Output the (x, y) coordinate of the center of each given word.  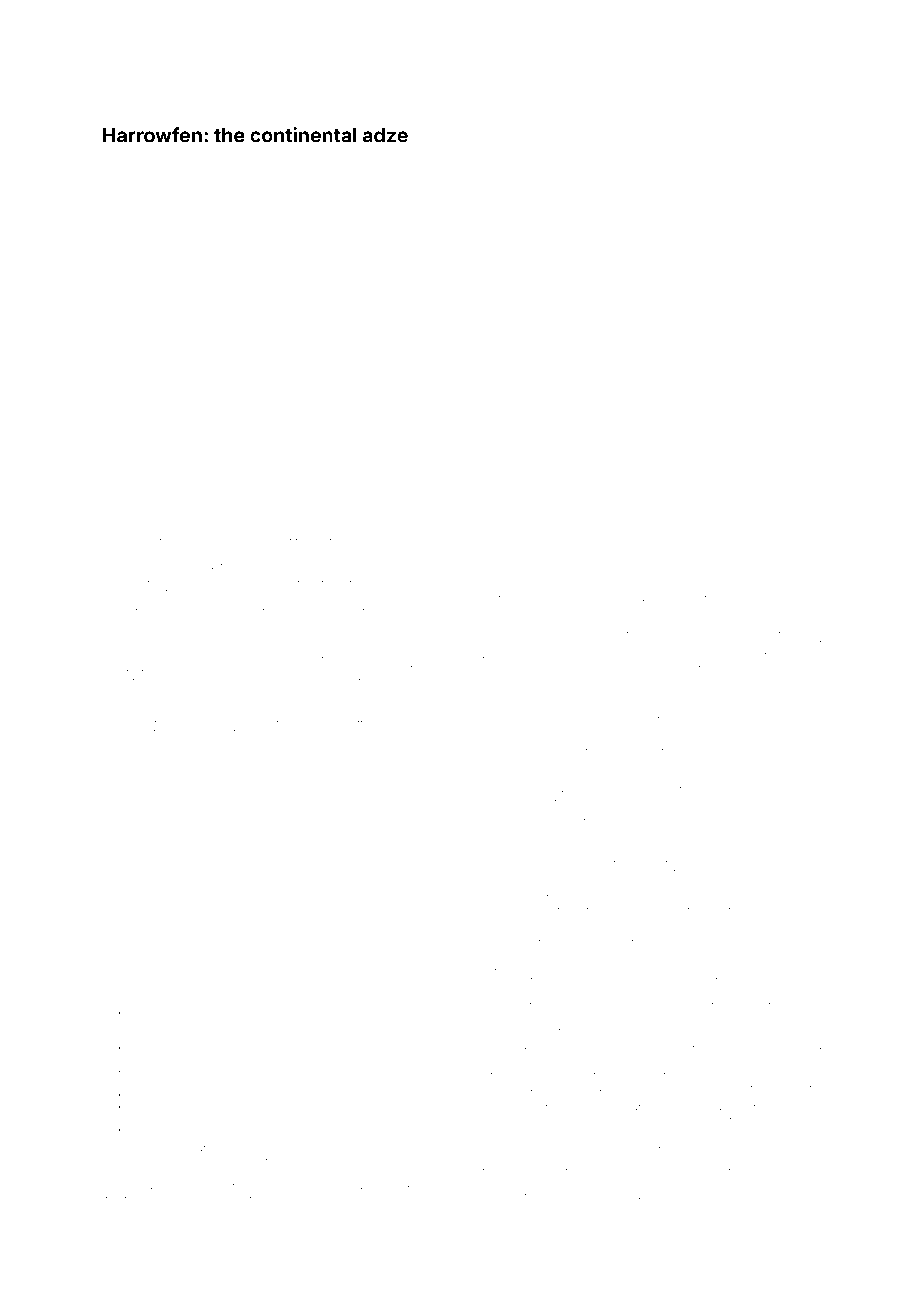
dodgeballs (128, 1199)
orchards (631, 1107)
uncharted (534, 540)
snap (488, 924)
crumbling (797, 777)
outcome (231, 540)
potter (725, 541)
